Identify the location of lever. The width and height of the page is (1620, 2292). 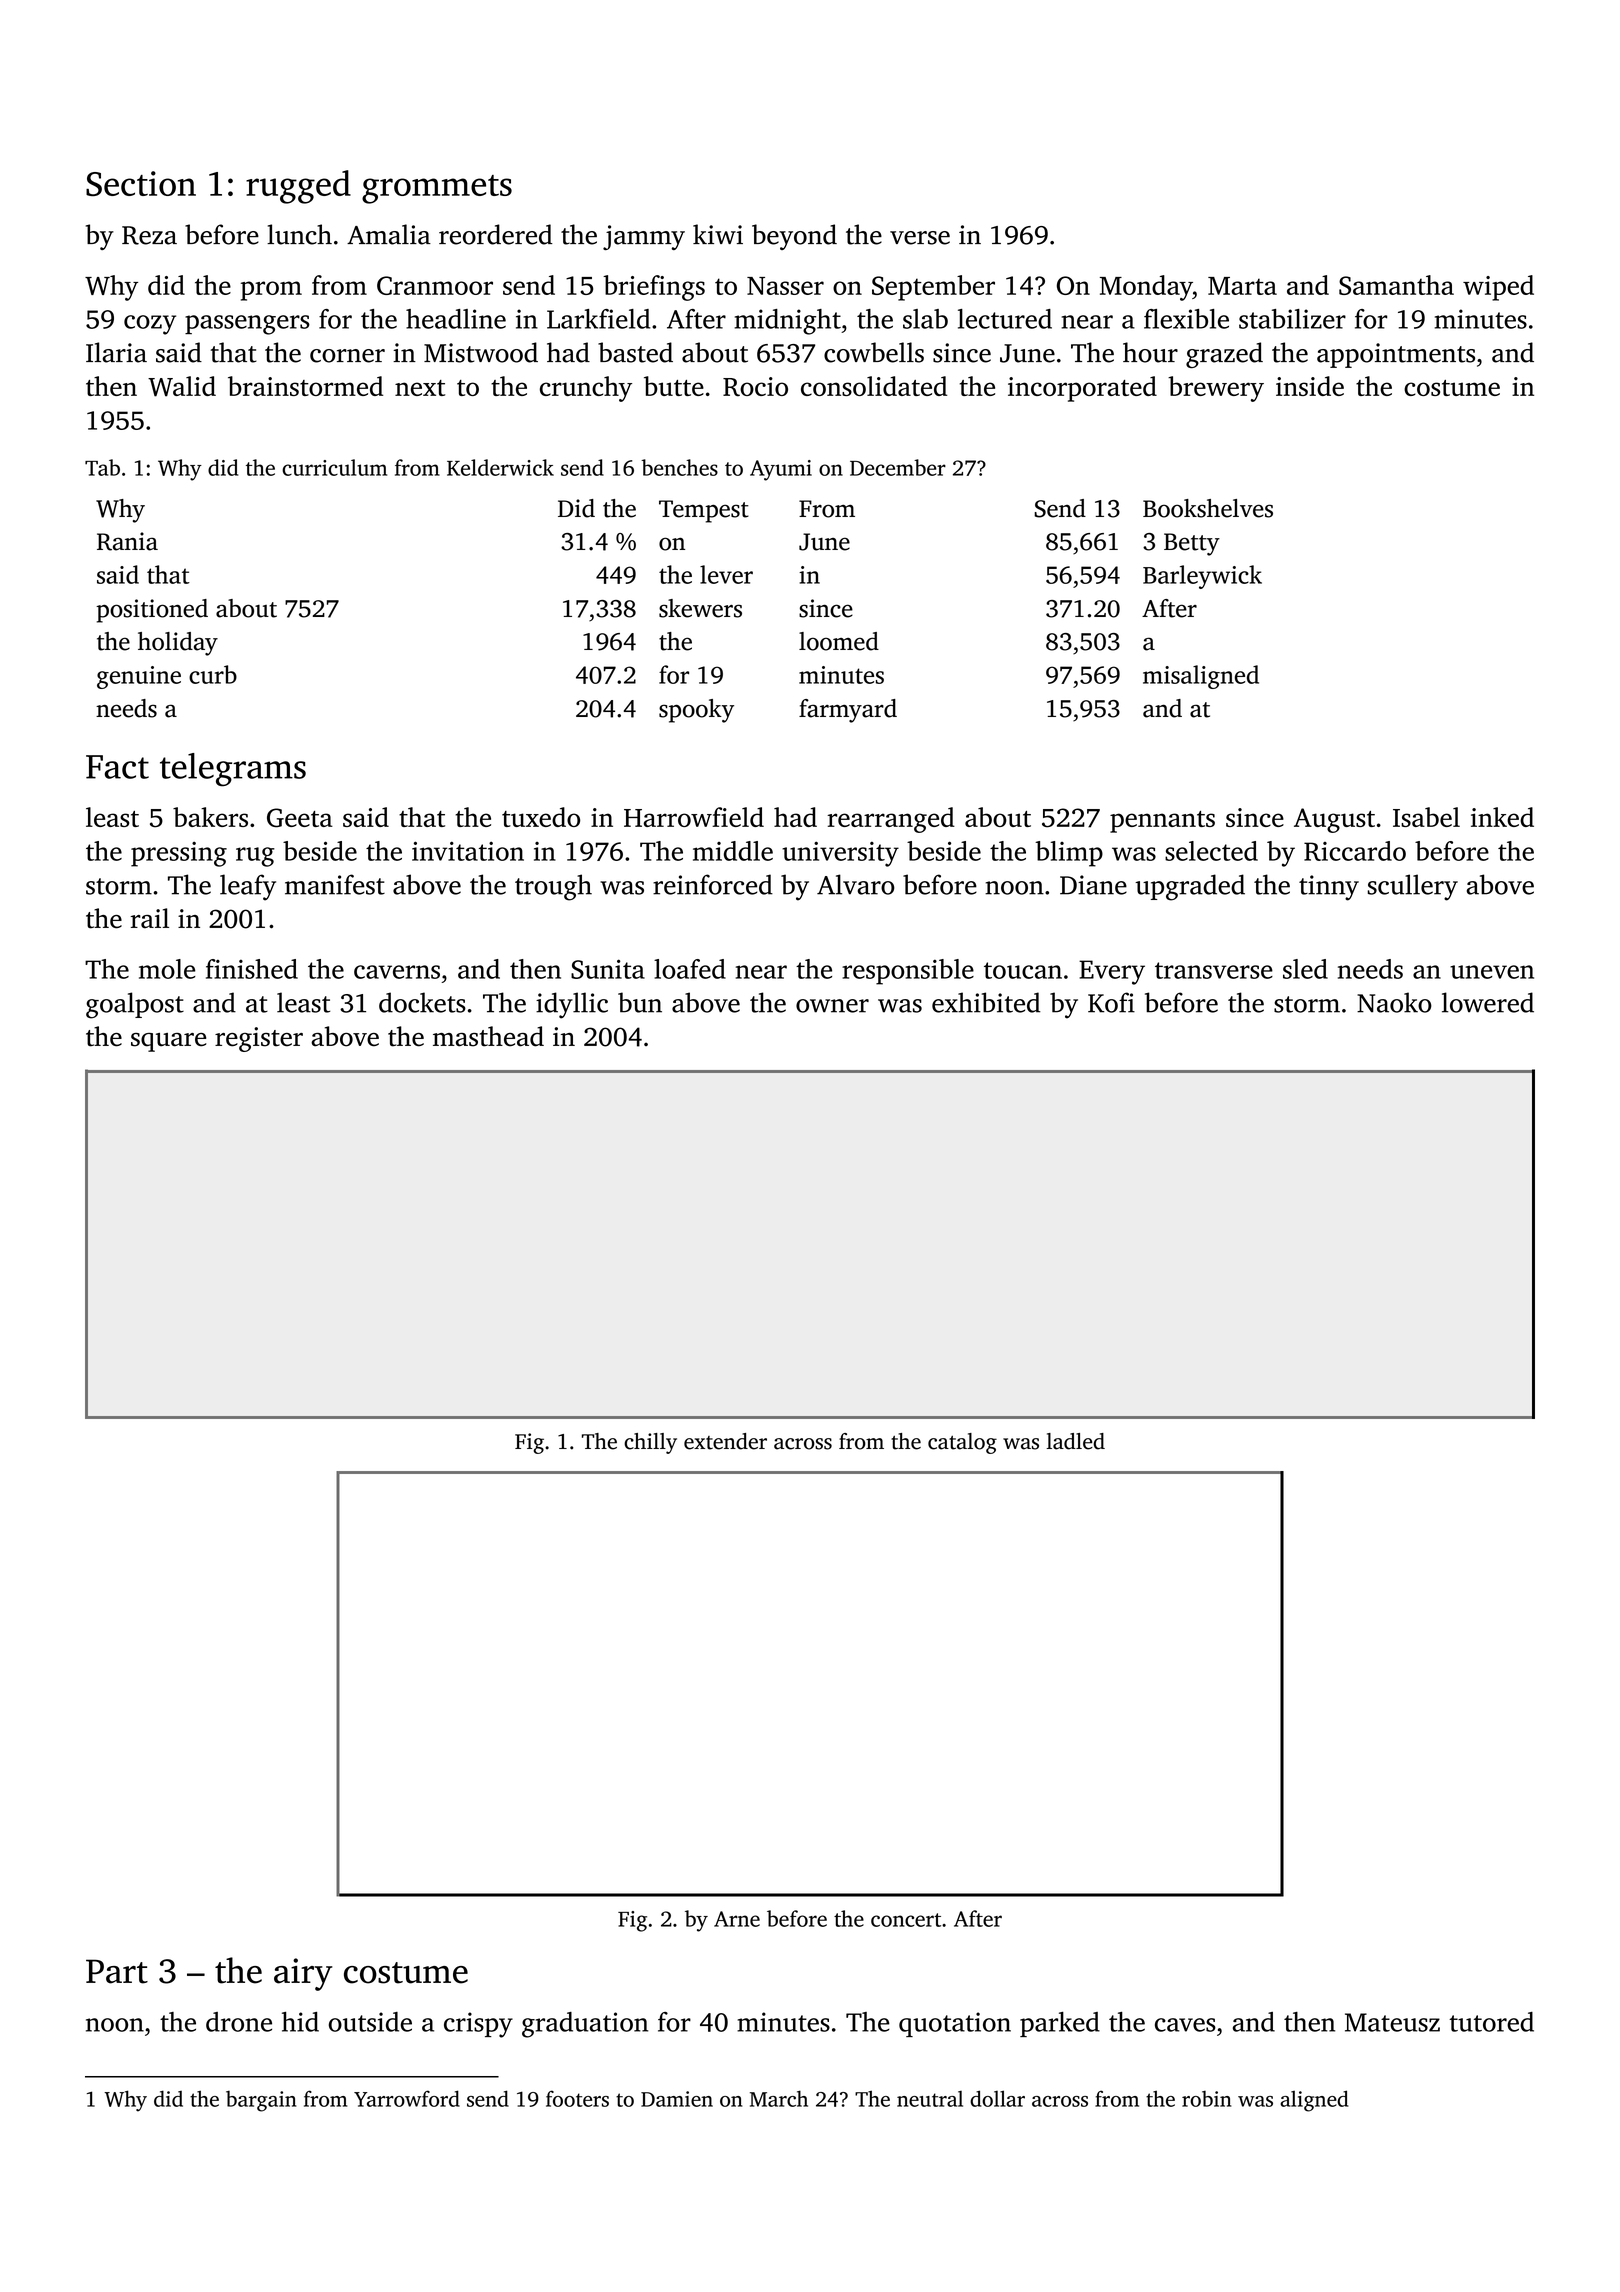
(726, 574).
